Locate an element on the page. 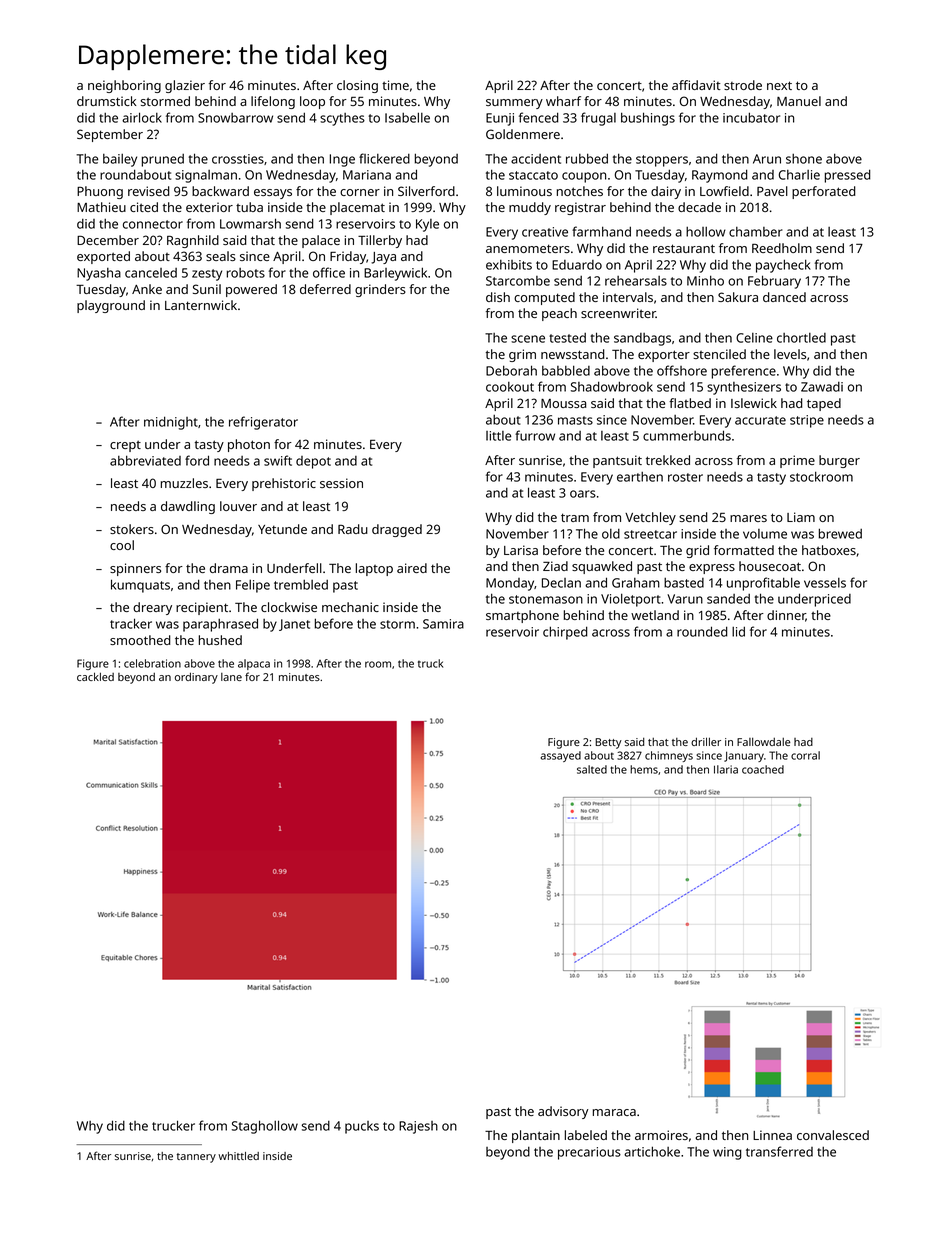 The height and width of the document is (1233, 952). tannery is located at coordinates (196, 1158).
